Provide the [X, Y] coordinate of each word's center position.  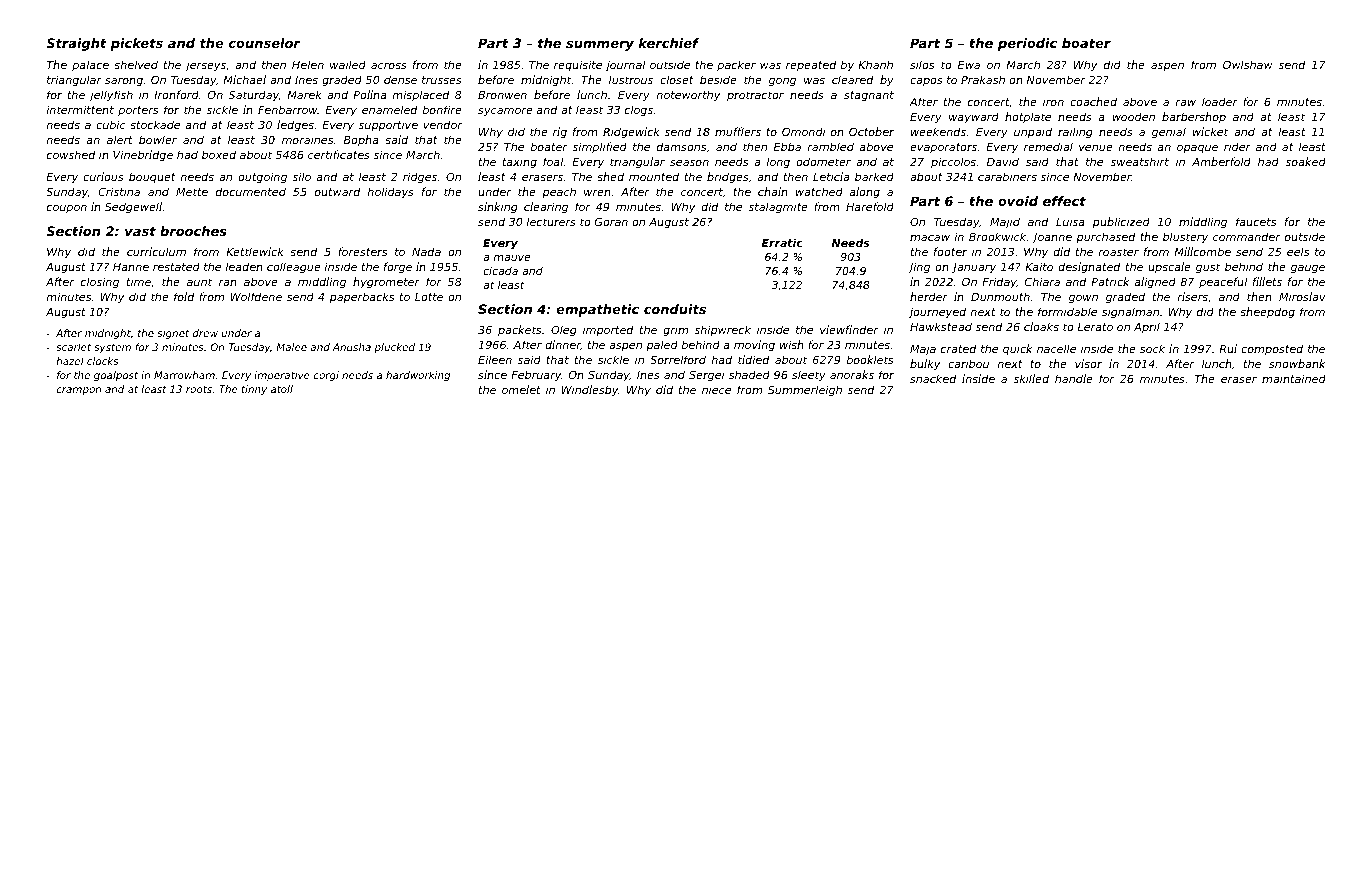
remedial [1048, 146]
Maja [923, 349]
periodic [1027, 44]
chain [773, 191]
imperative [282, 376]
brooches [193, 231]
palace [90, 65]
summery [600, 45]
